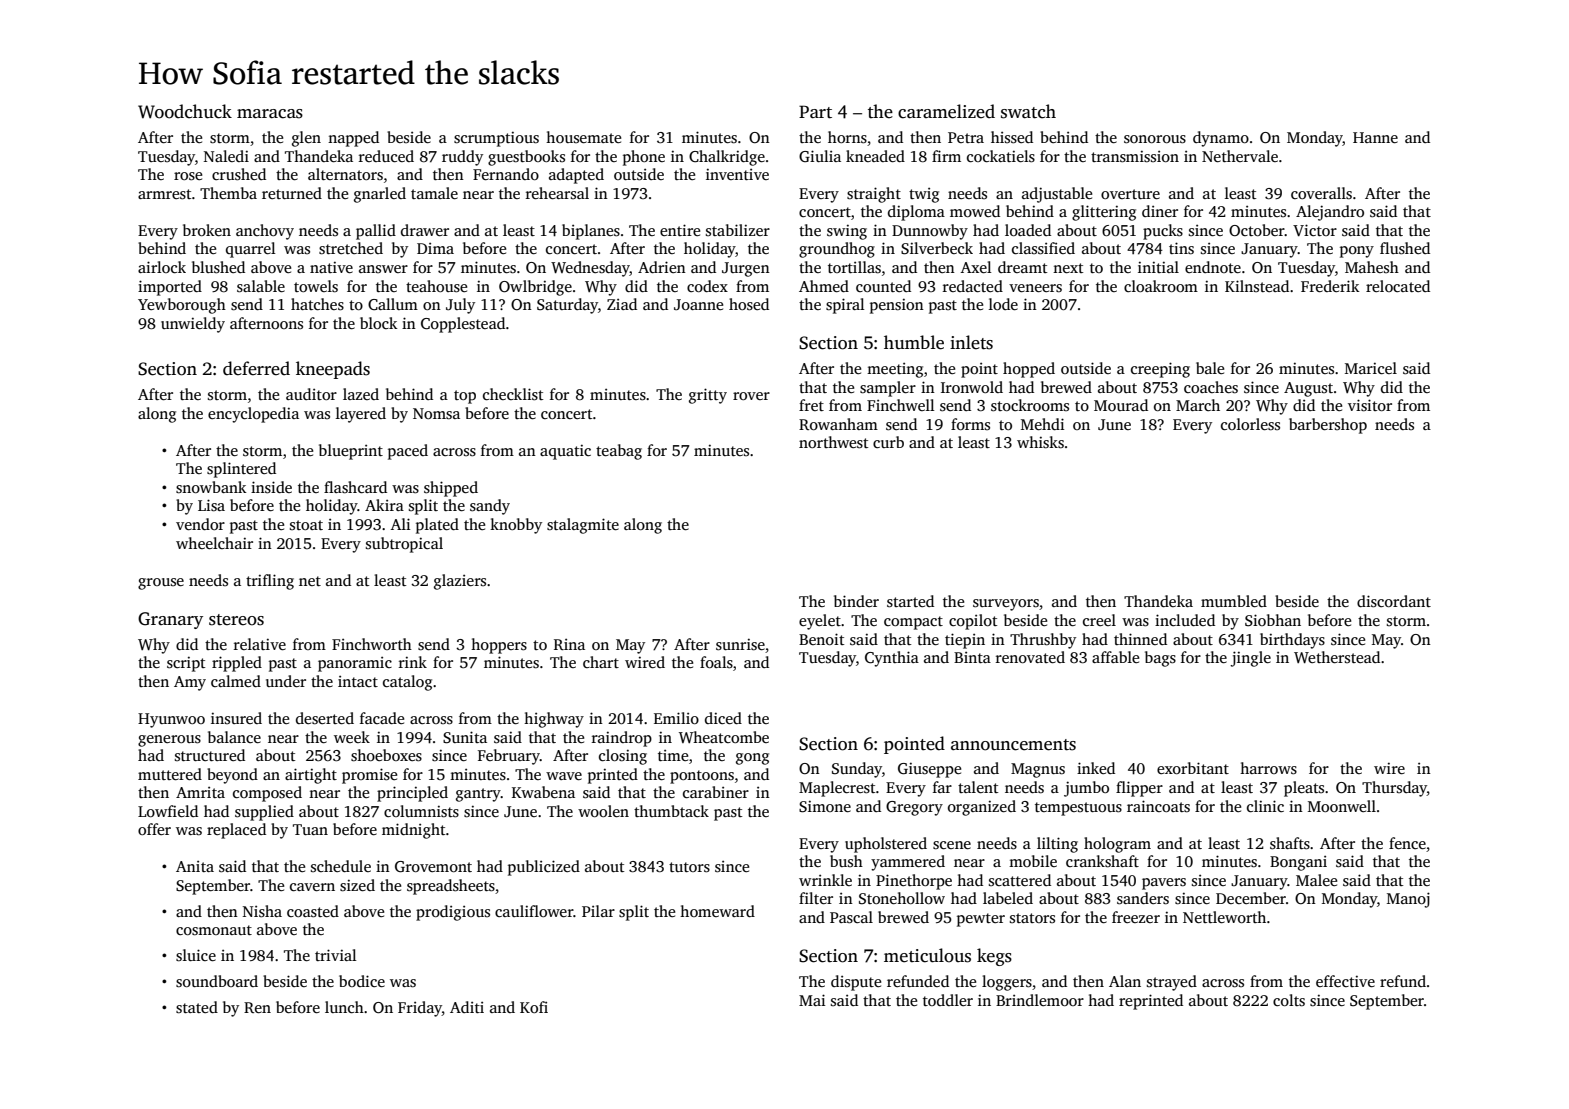 The width and height of the screenshot is (1569, 1109). I want to click on Thursday, so click(1394, 789).
